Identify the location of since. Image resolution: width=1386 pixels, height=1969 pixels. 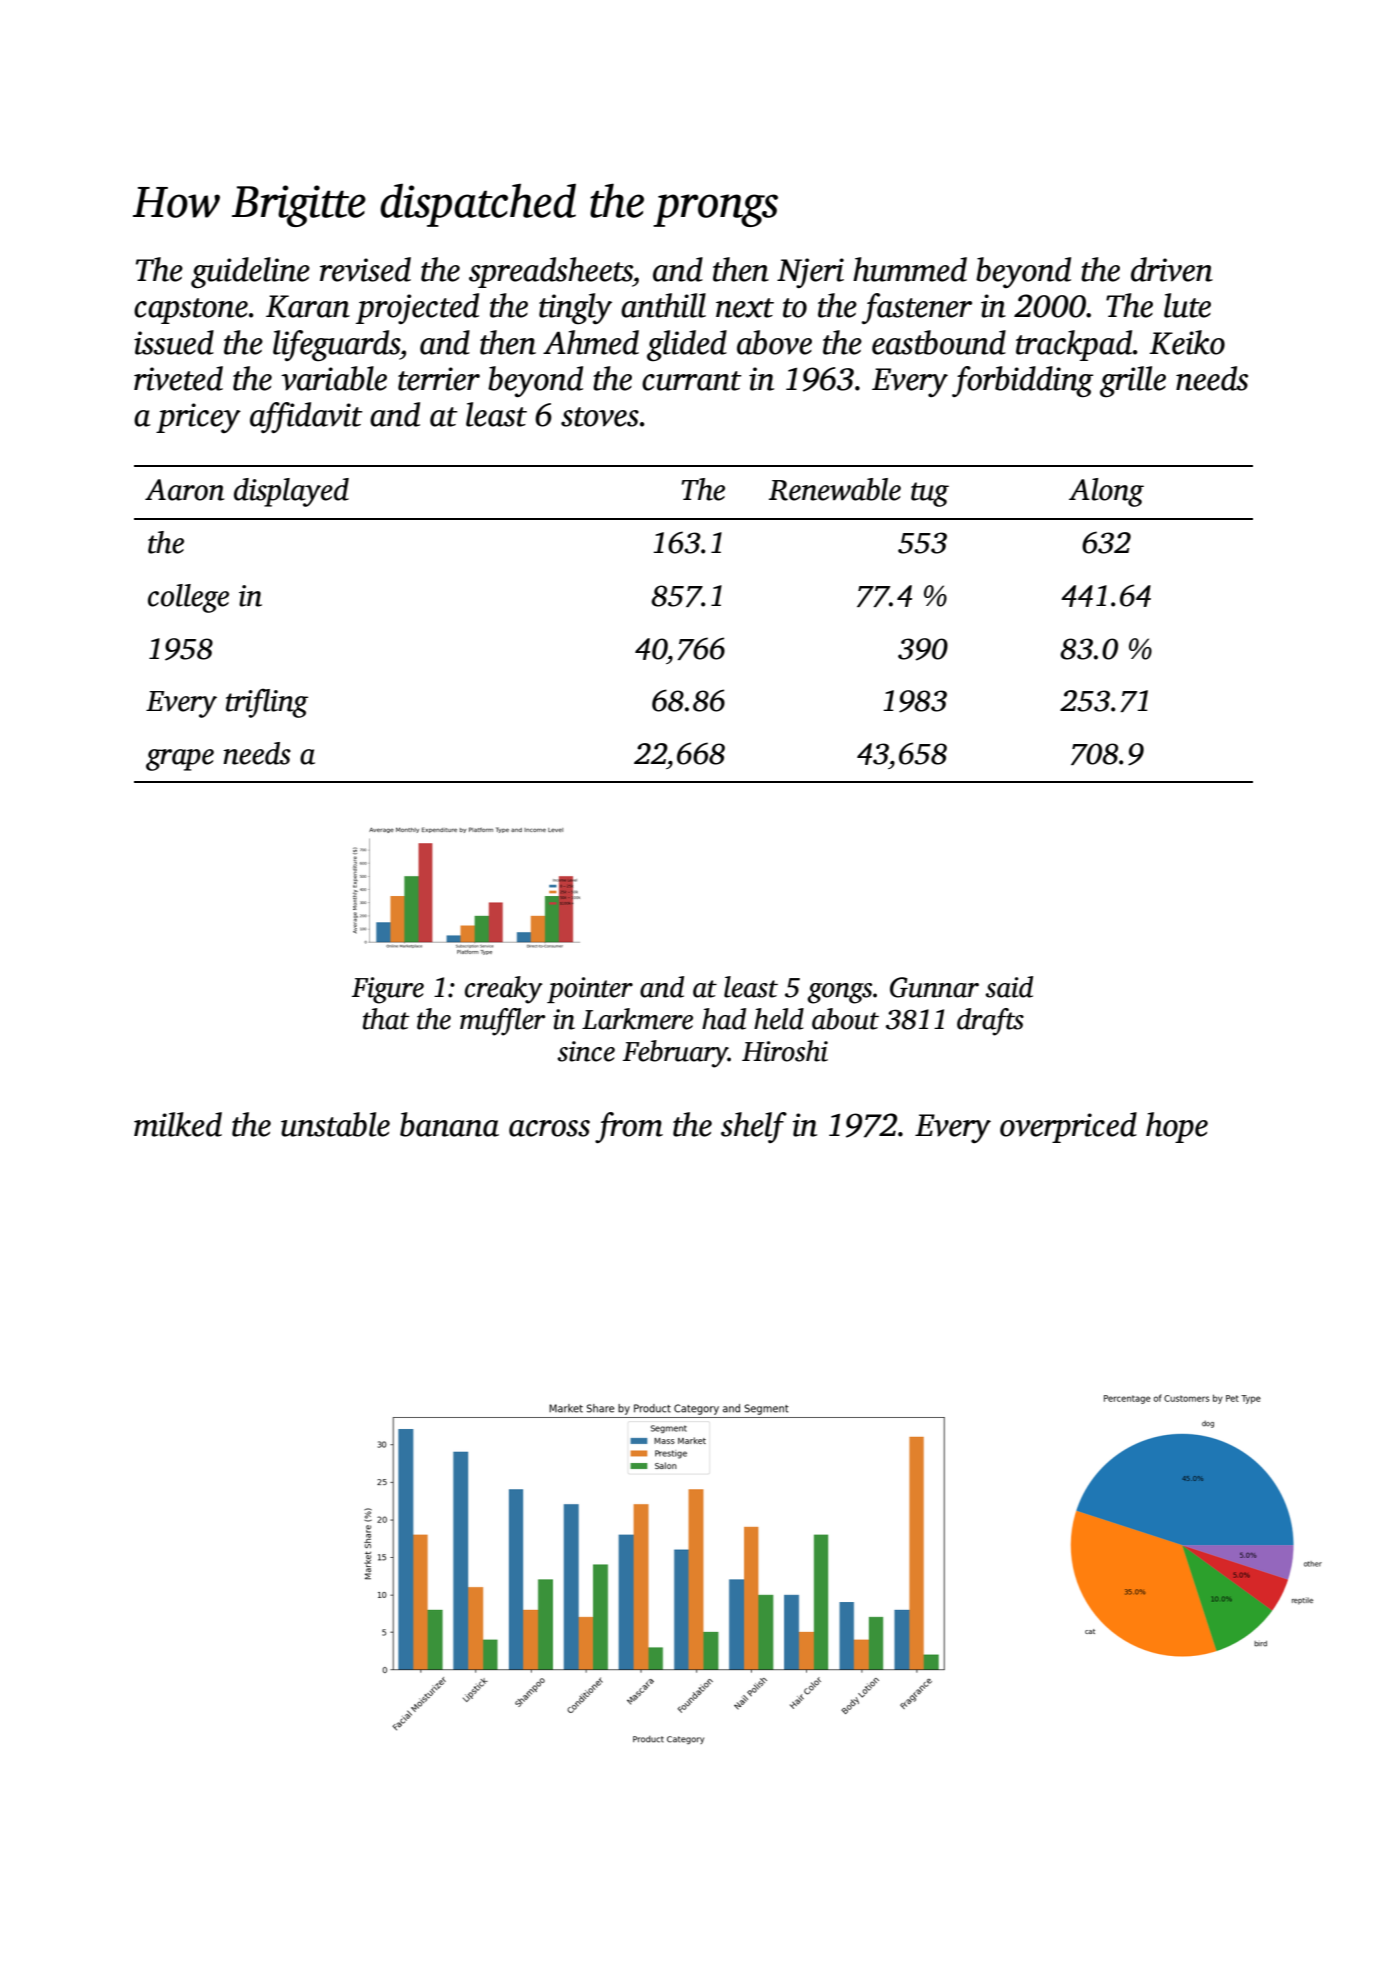
(586, 1051).
